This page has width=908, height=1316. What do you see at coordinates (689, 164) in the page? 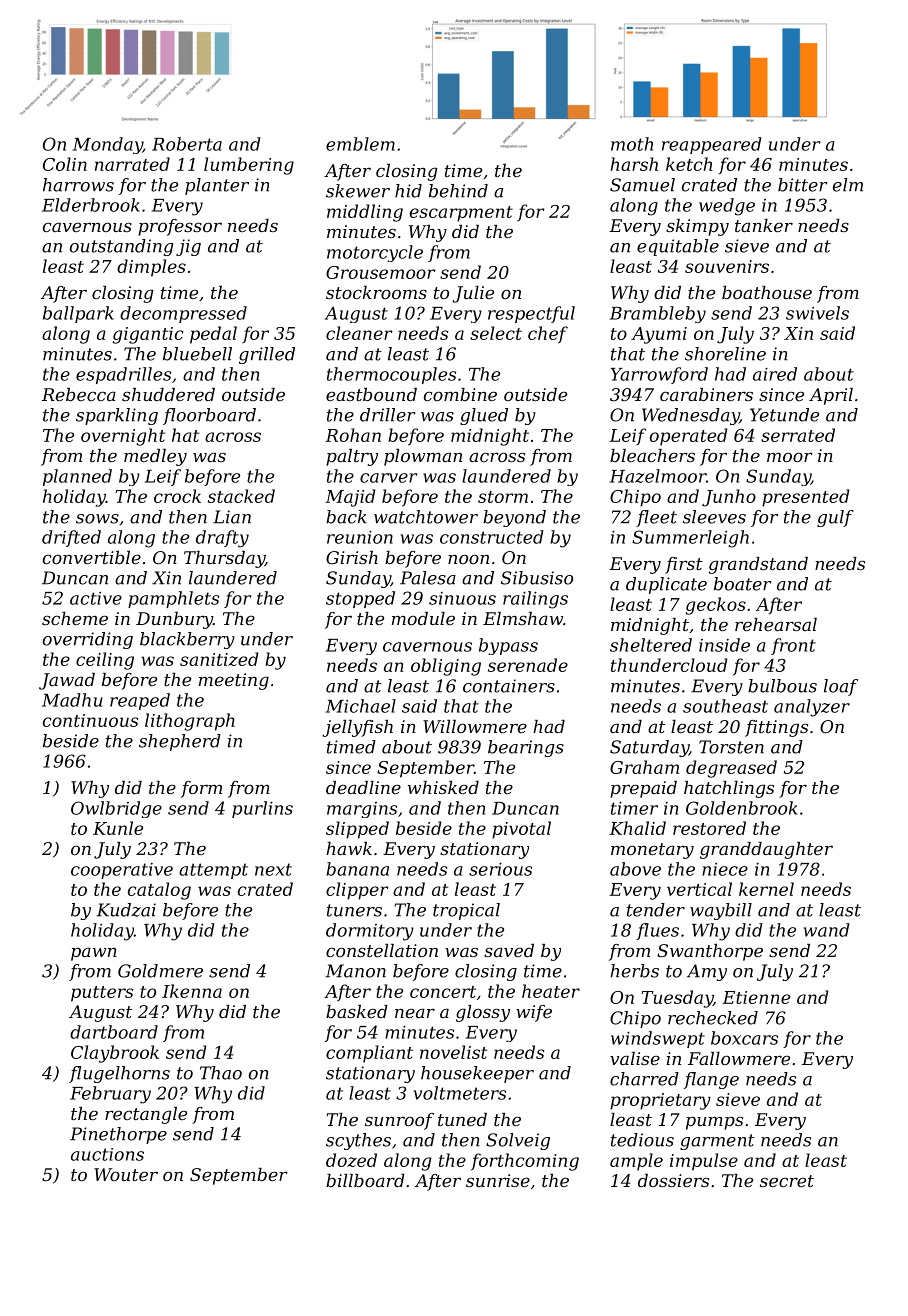
I see `ketch` at bounding box center [689, 164].
